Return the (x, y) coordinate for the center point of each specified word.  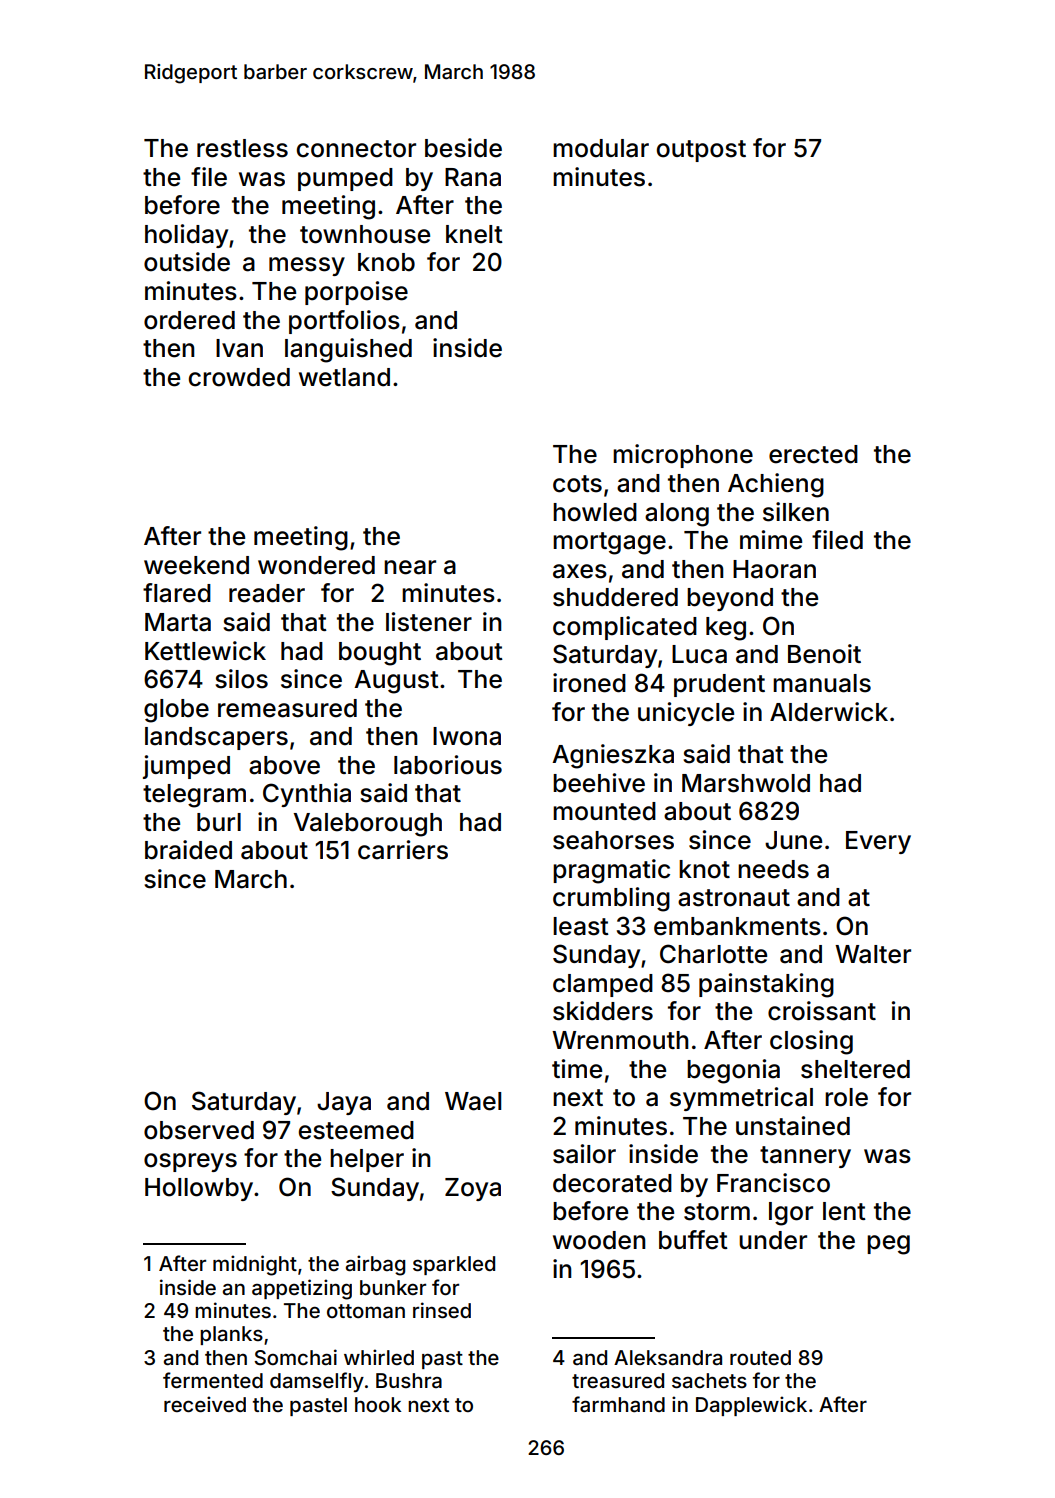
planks (231, 1335)
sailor (584, 1154)
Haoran (774, 569)
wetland (344, 377)
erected (813, 454)
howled (595, 512)
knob (386, 262)
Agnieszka (613, 756)
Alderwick (829, 712)
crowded (239, 377)
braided (188, 850)
